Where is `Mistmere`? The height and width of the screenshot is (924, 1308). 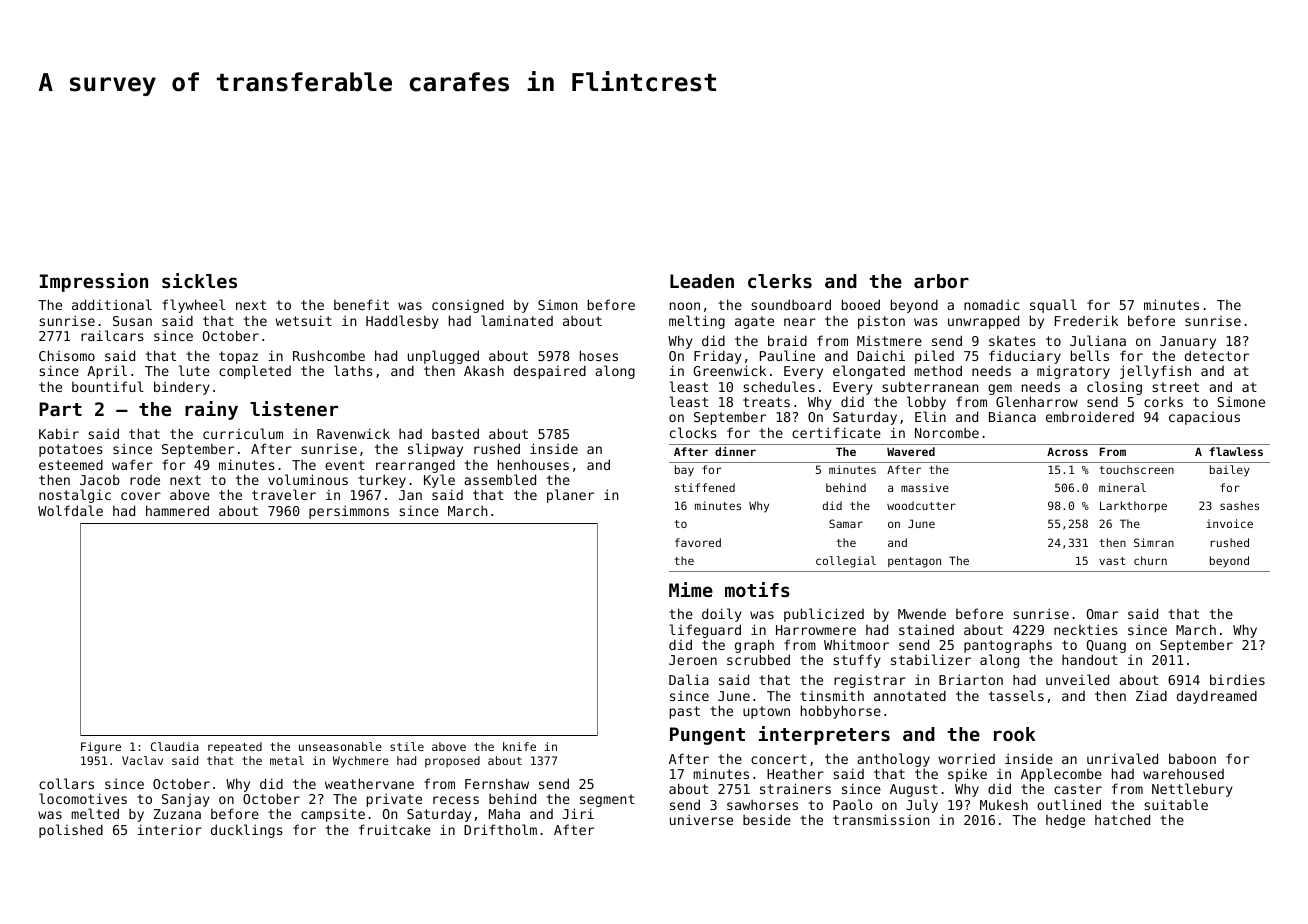 Mistmere is located at coordinates (889, 340).
